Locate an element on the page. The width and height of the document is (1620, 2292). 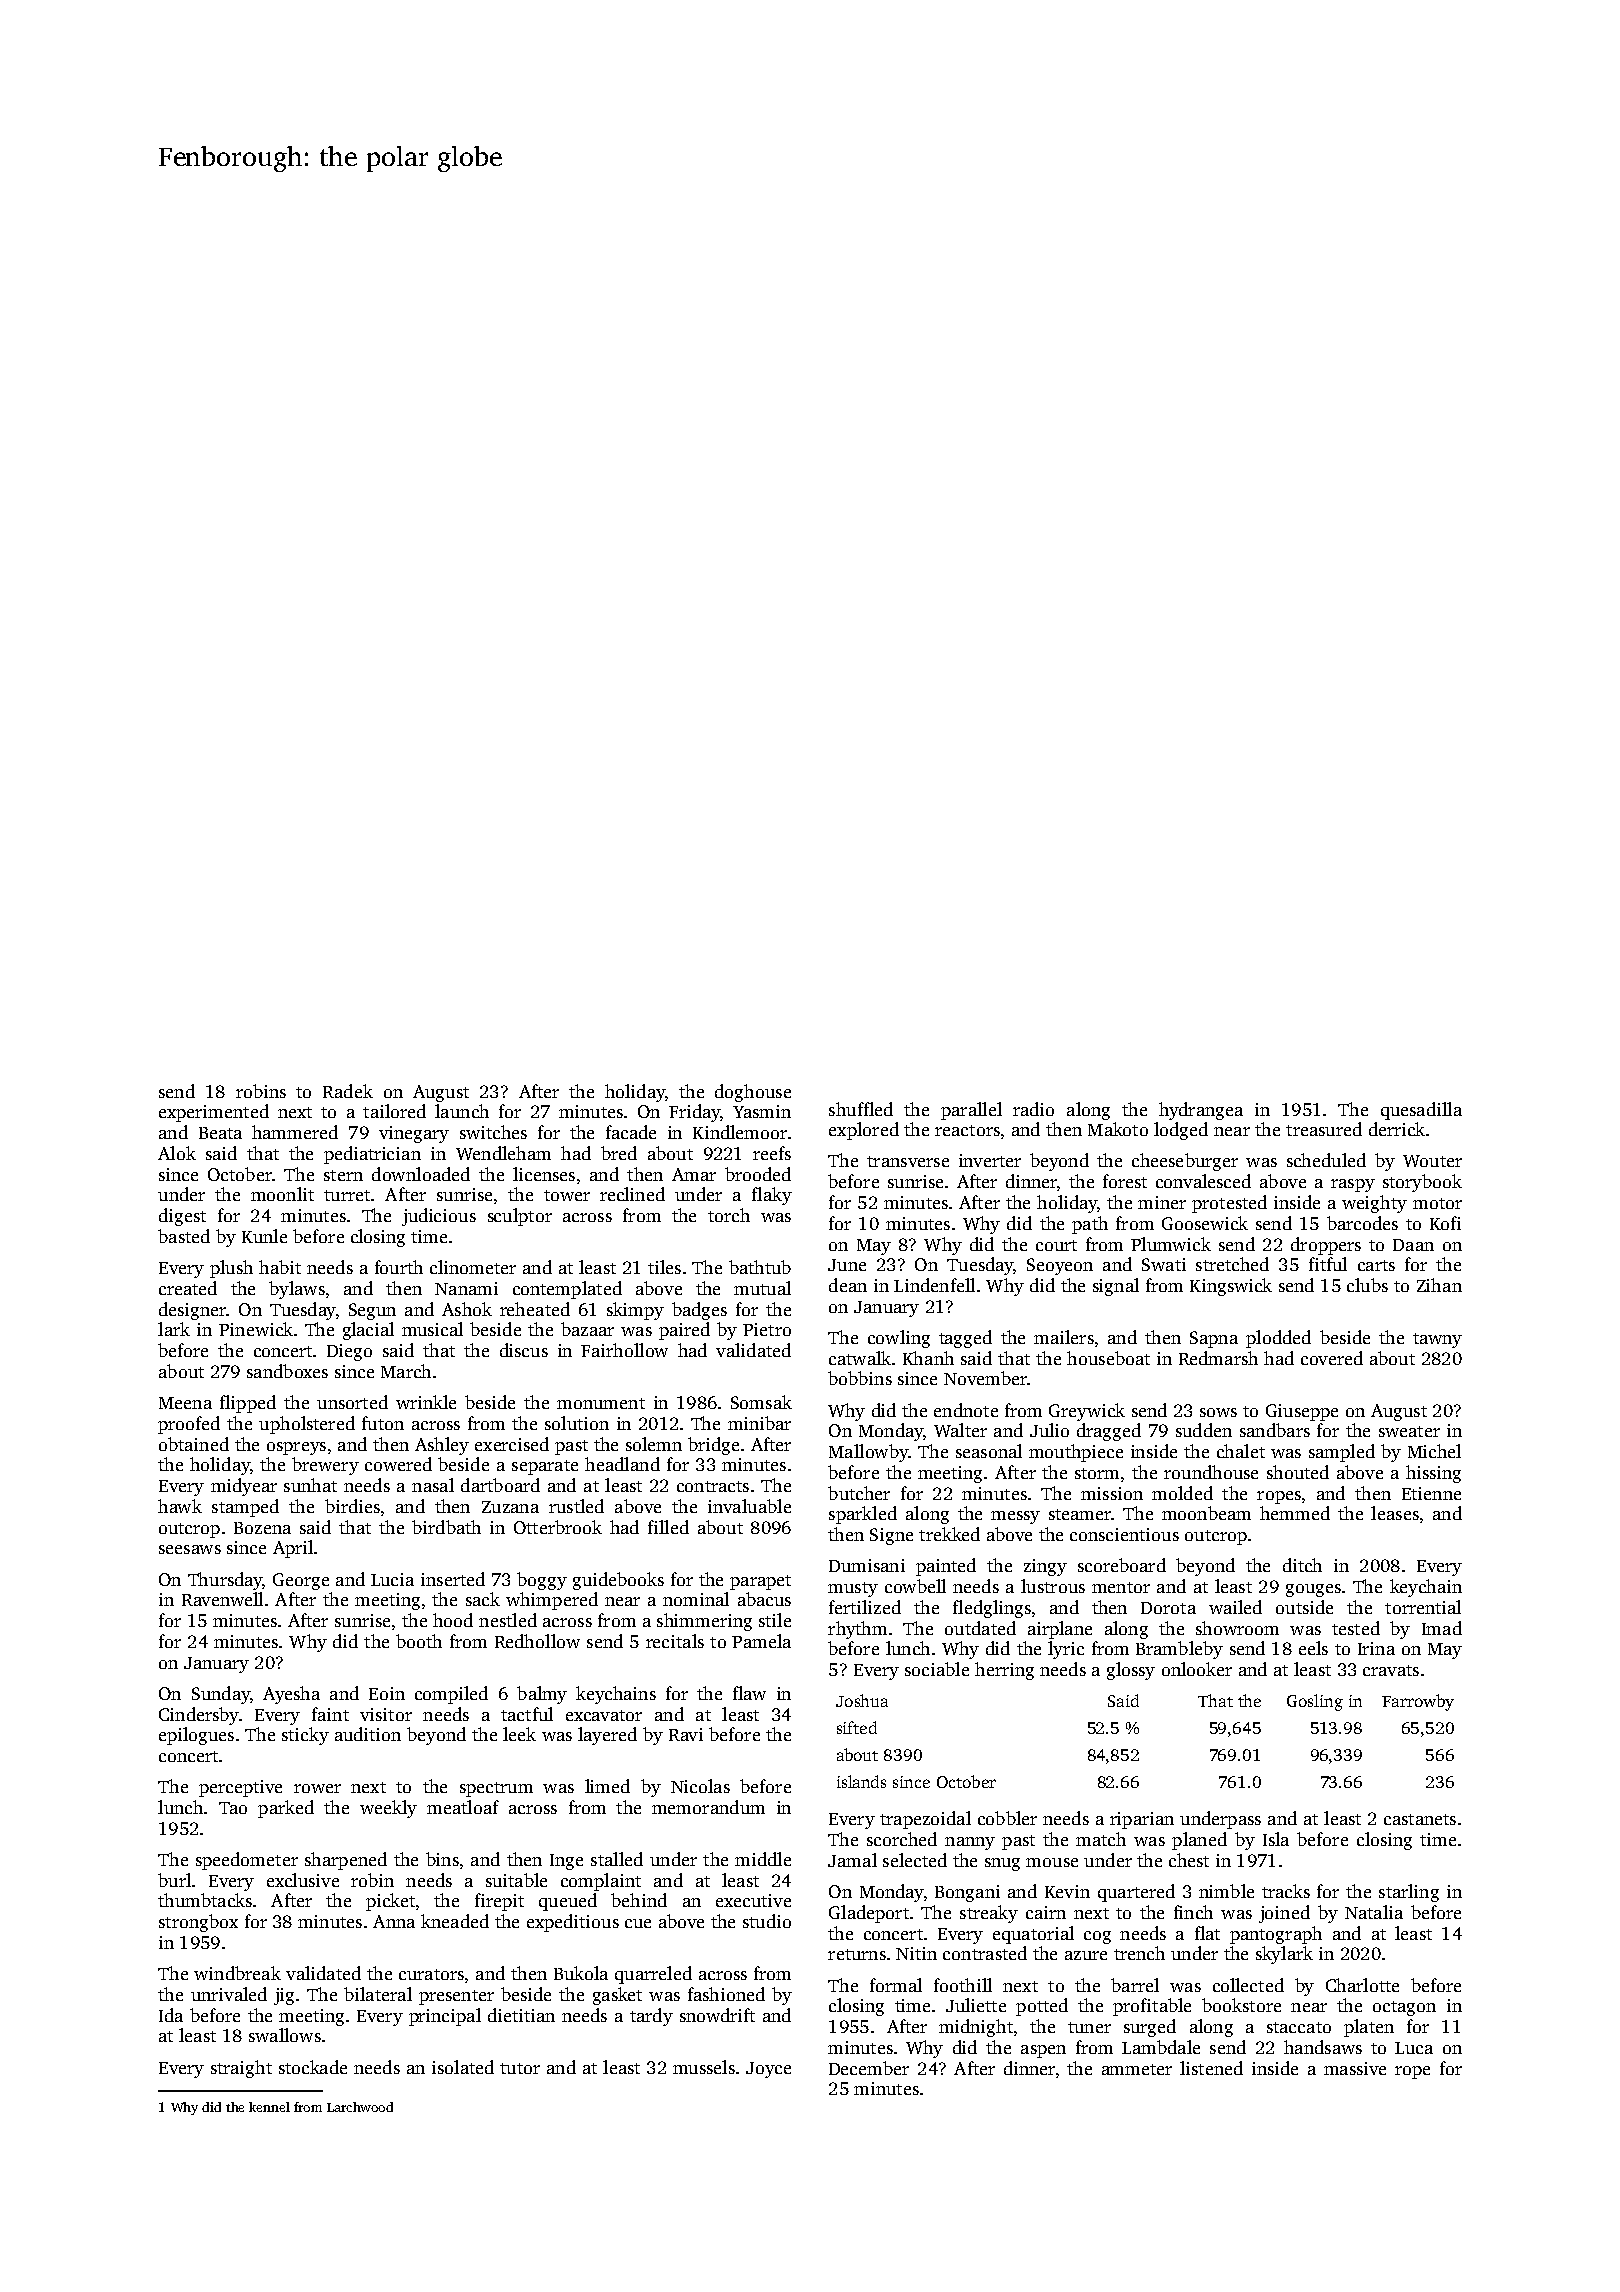
ospreys is located at coordinates (296, 1448).
